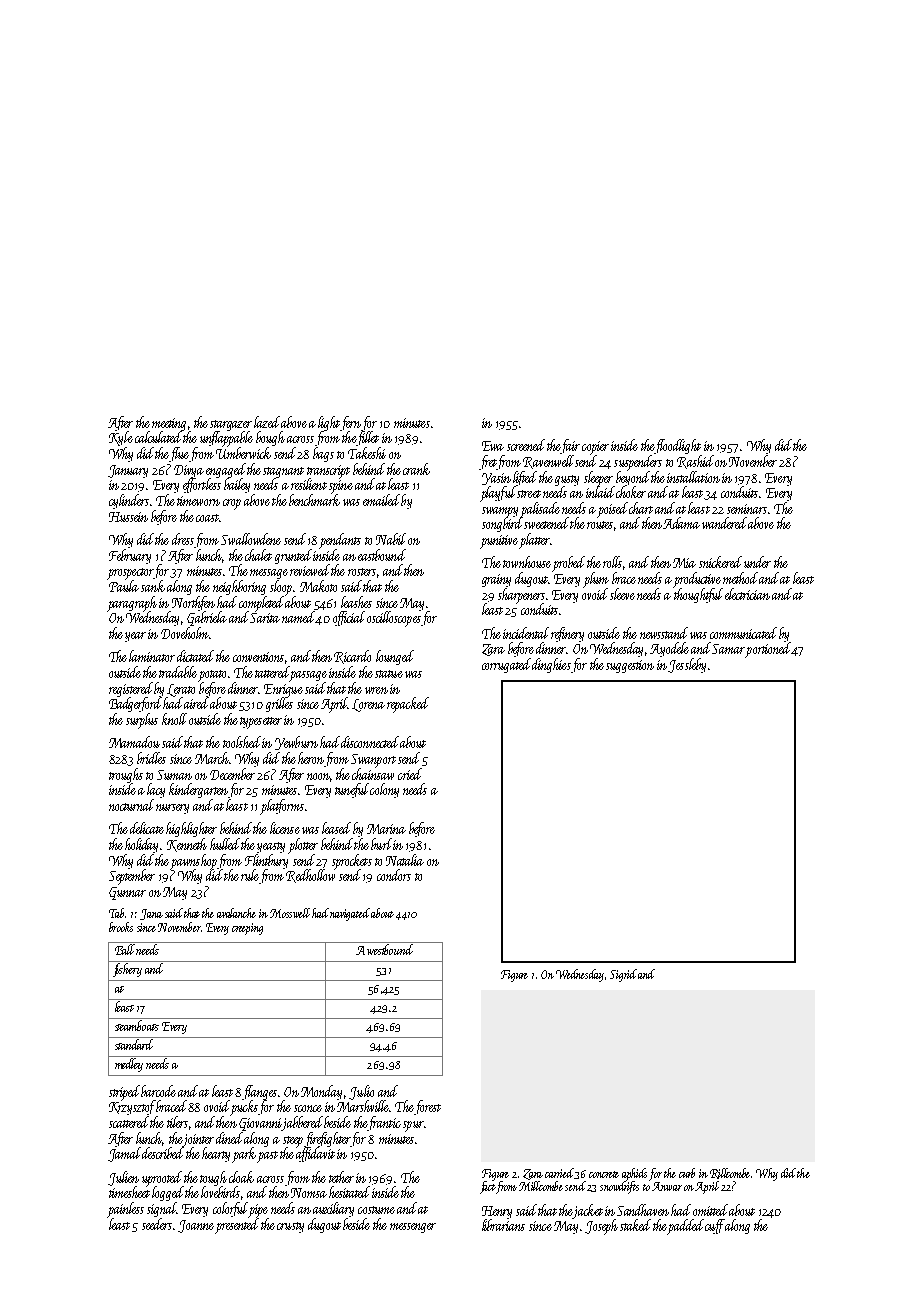 The height and width of the screenshot is (1308, 924). Describe the element at coordinates (503, 1225) in the screenshot. I see `librarians` at that location.
